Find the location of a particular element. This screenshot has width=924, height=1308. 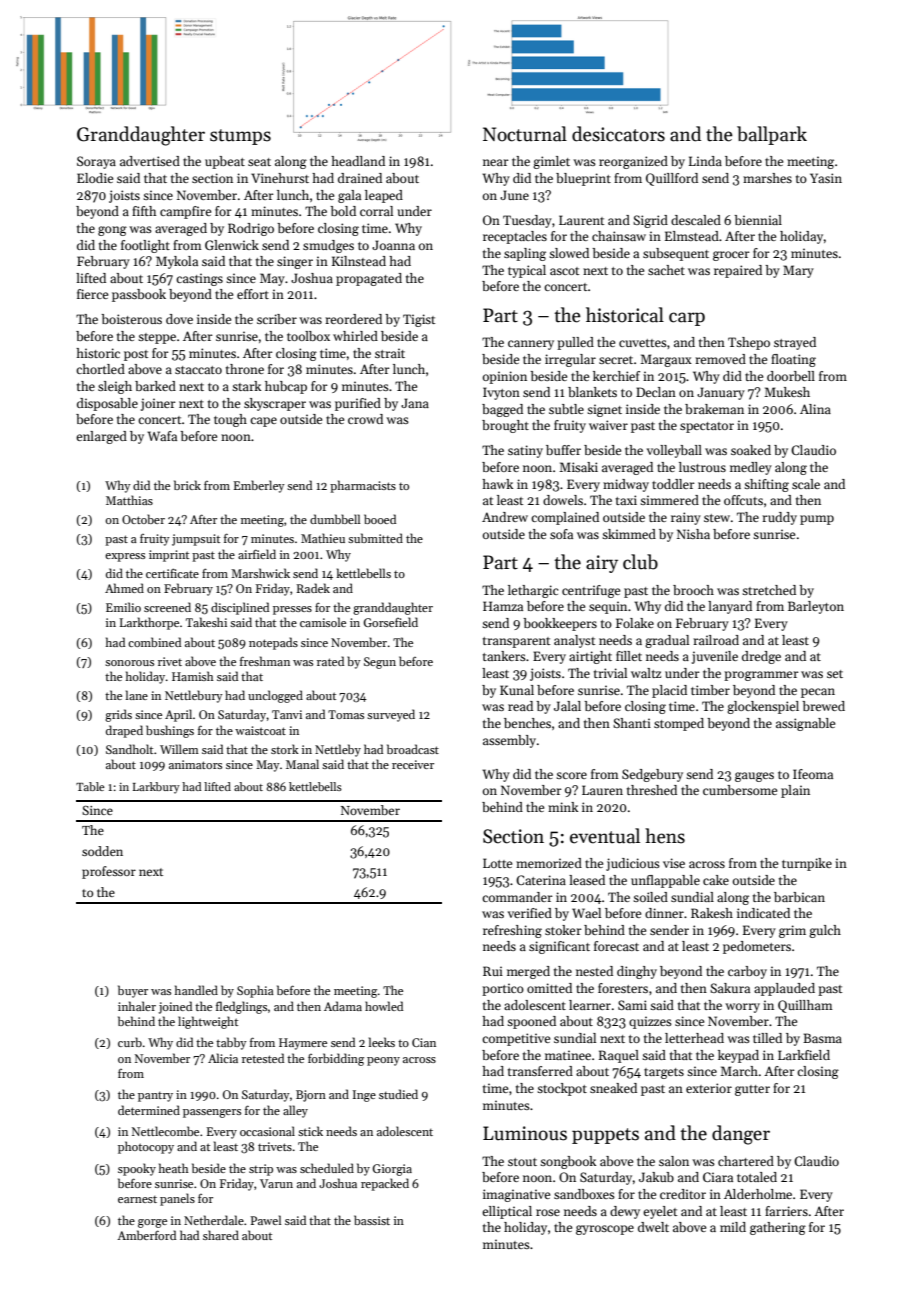

gutter is located at coordinates (752, 1090).
